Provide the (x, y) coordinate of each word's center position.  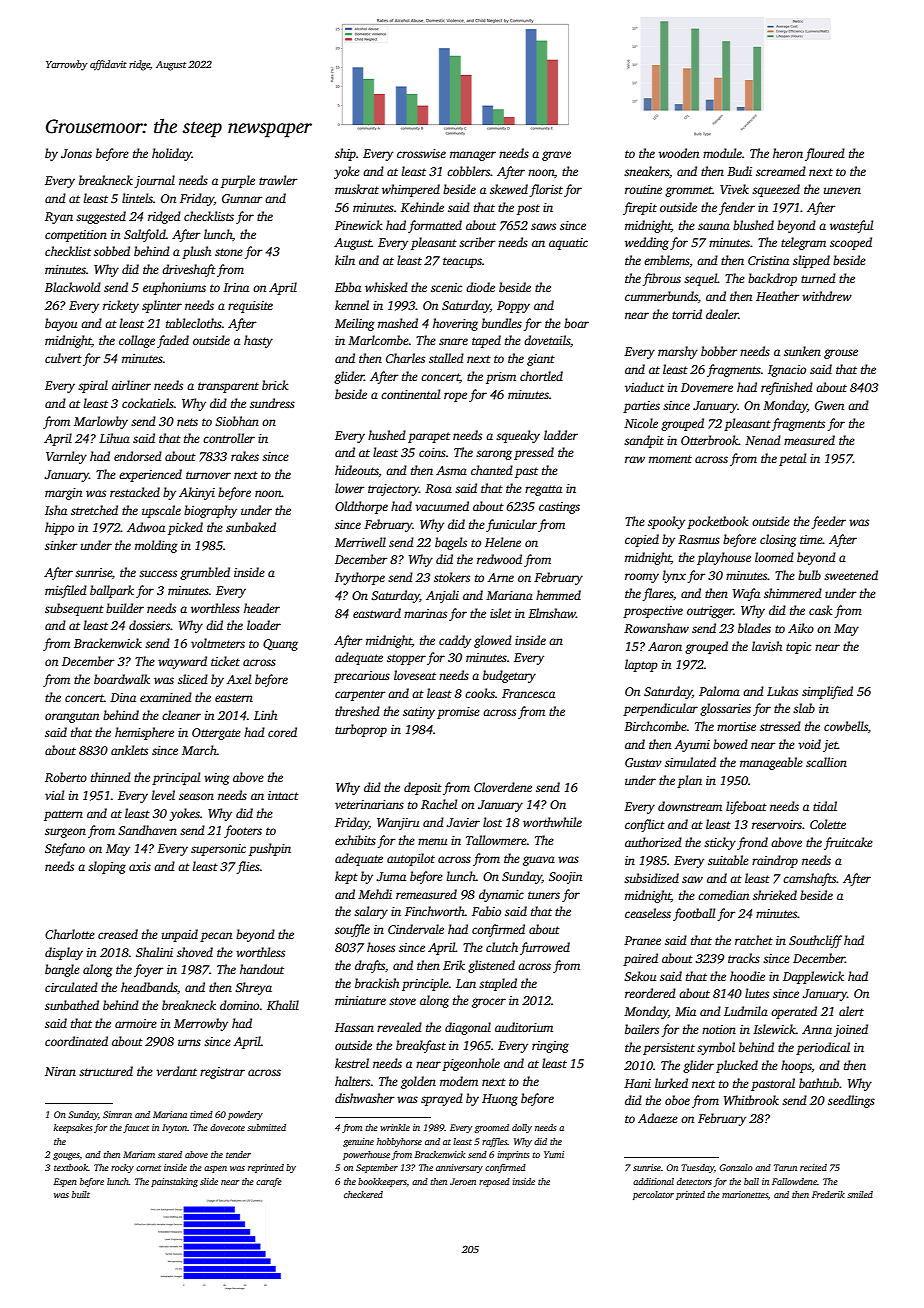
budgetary (509, 676)
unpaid (180, 935)
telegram (803, 243)
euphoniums (174, 288)
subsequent (74, 609)
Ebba (348, 287)
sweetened (851, 575)
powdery (245, 1115)
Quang (280, 645)
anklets (129, 750)
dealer (722, 314)
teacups (462, 262)
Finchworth (435, 911)
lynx (674, 576)
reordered (650, 993)
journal (154, 181)
